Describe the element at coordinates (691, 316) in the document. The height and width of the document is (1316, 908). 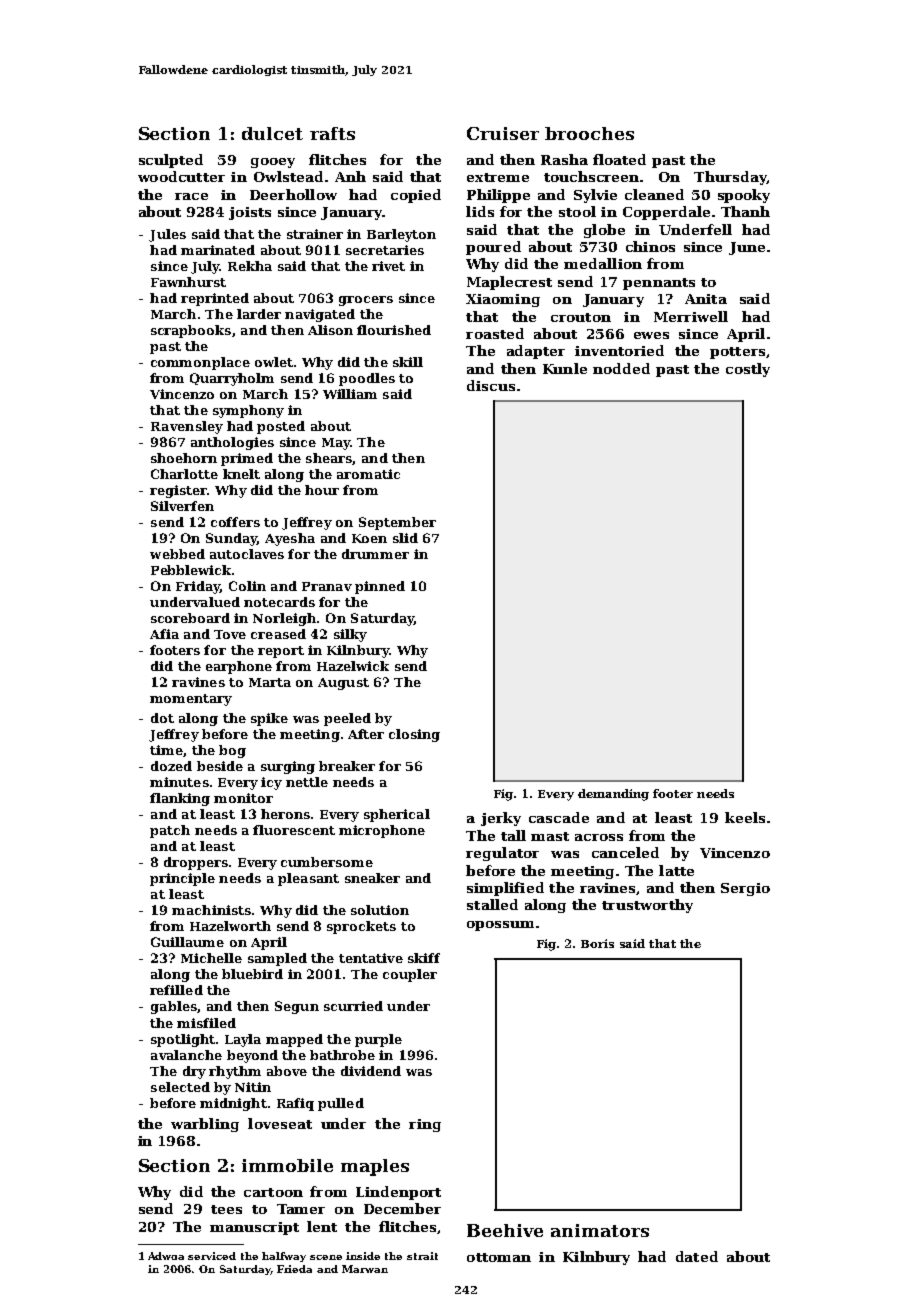
I see `Merriwell` at that location.
